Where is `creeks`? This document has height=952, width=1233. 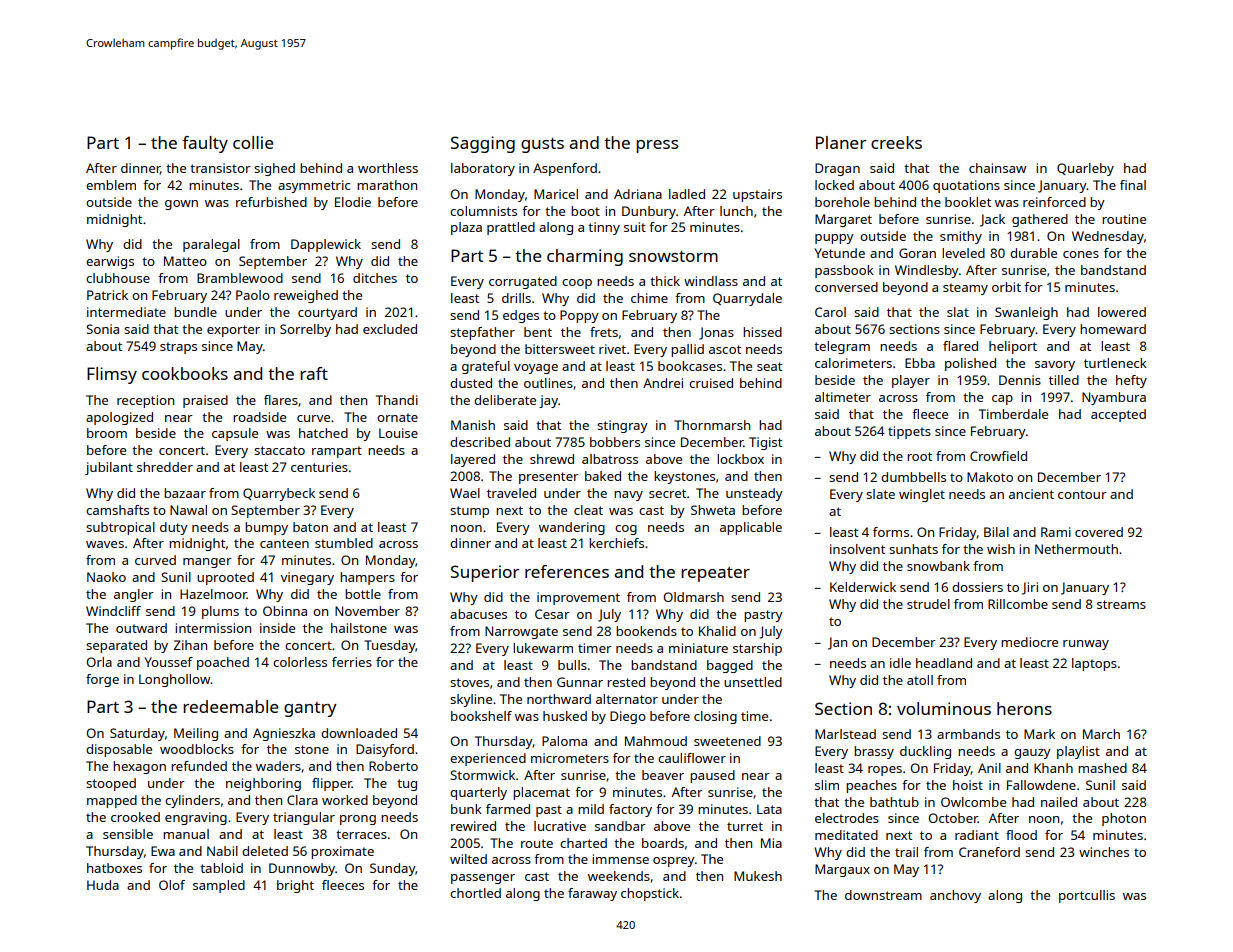 creeks is located at coordinates (896, 142).
